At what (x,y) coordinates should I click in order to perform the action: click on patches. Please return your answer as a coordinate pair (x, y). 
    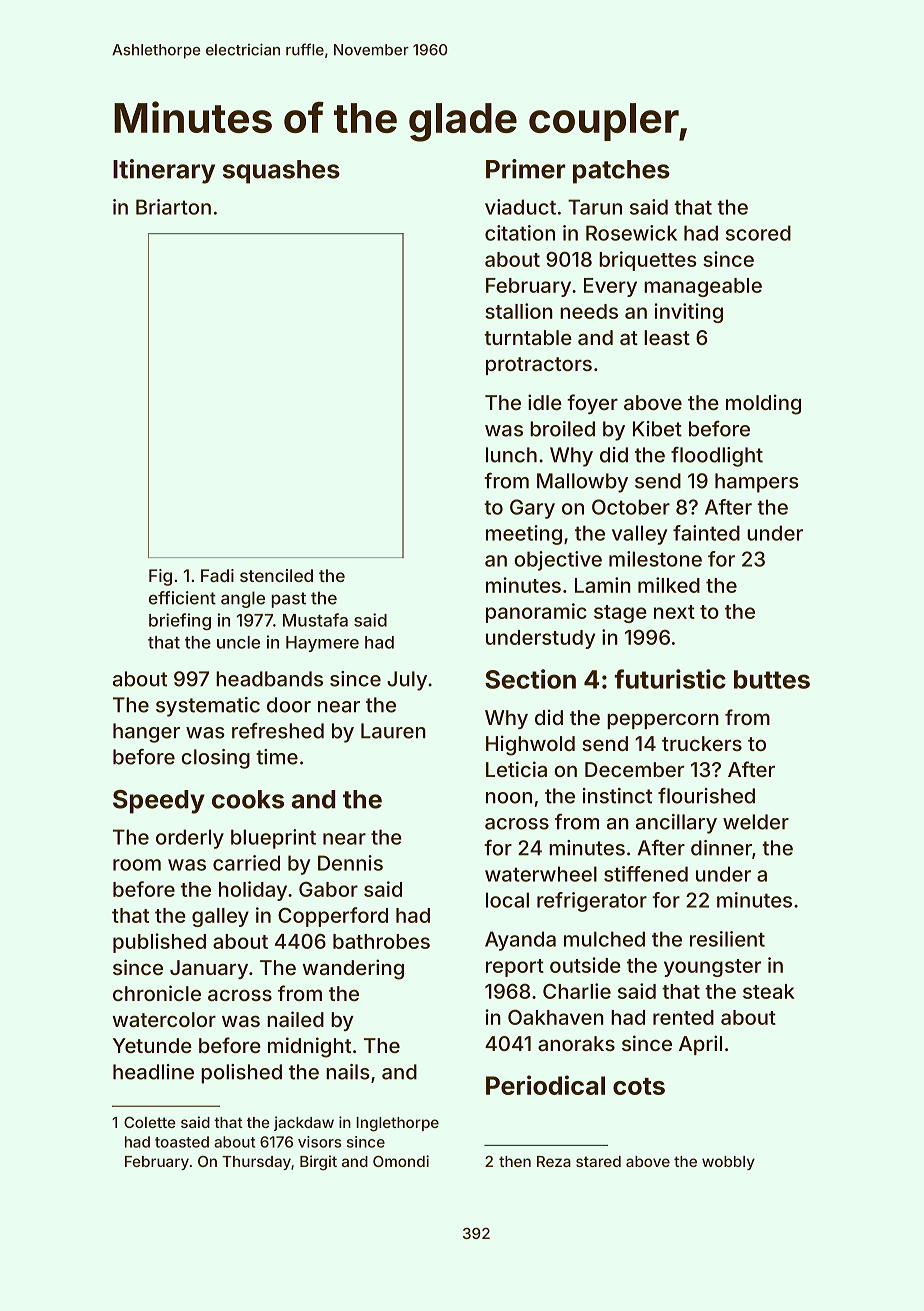
    Looking at the image, I should click on (621, 172).
